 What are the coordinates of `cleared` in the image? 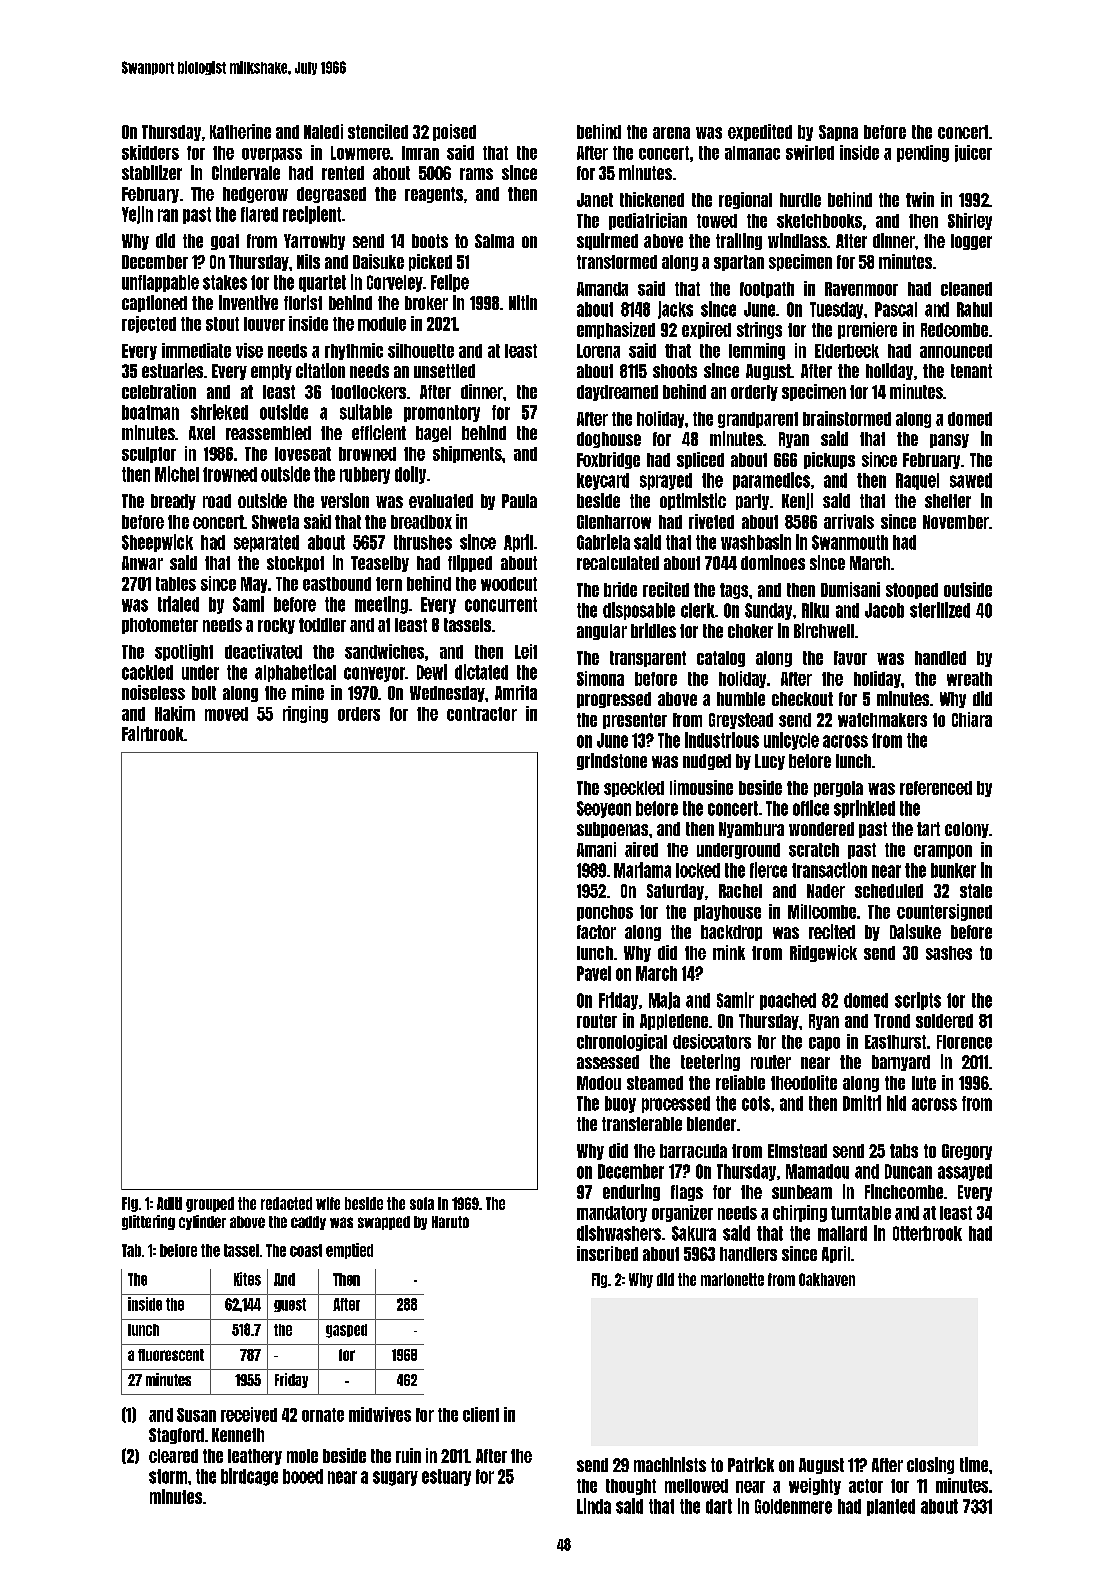 It's located at (173, 1456).
